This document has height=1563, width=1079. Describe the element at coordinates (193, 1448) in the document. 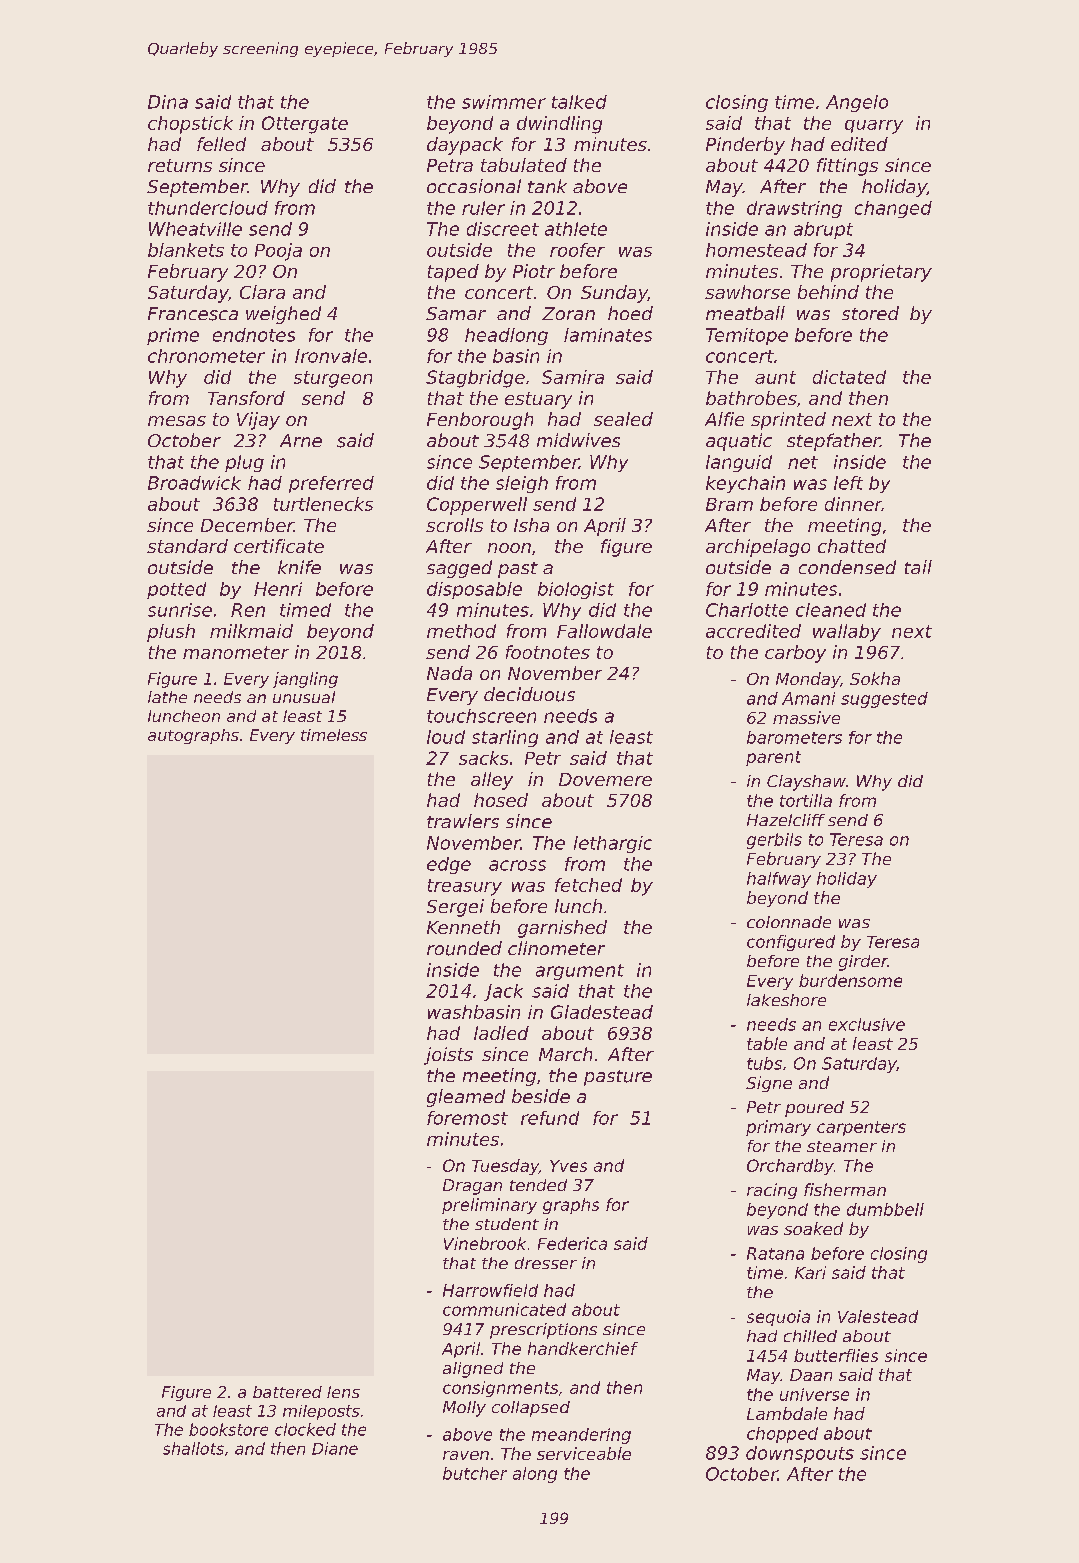

I see `shallots` at that location.
